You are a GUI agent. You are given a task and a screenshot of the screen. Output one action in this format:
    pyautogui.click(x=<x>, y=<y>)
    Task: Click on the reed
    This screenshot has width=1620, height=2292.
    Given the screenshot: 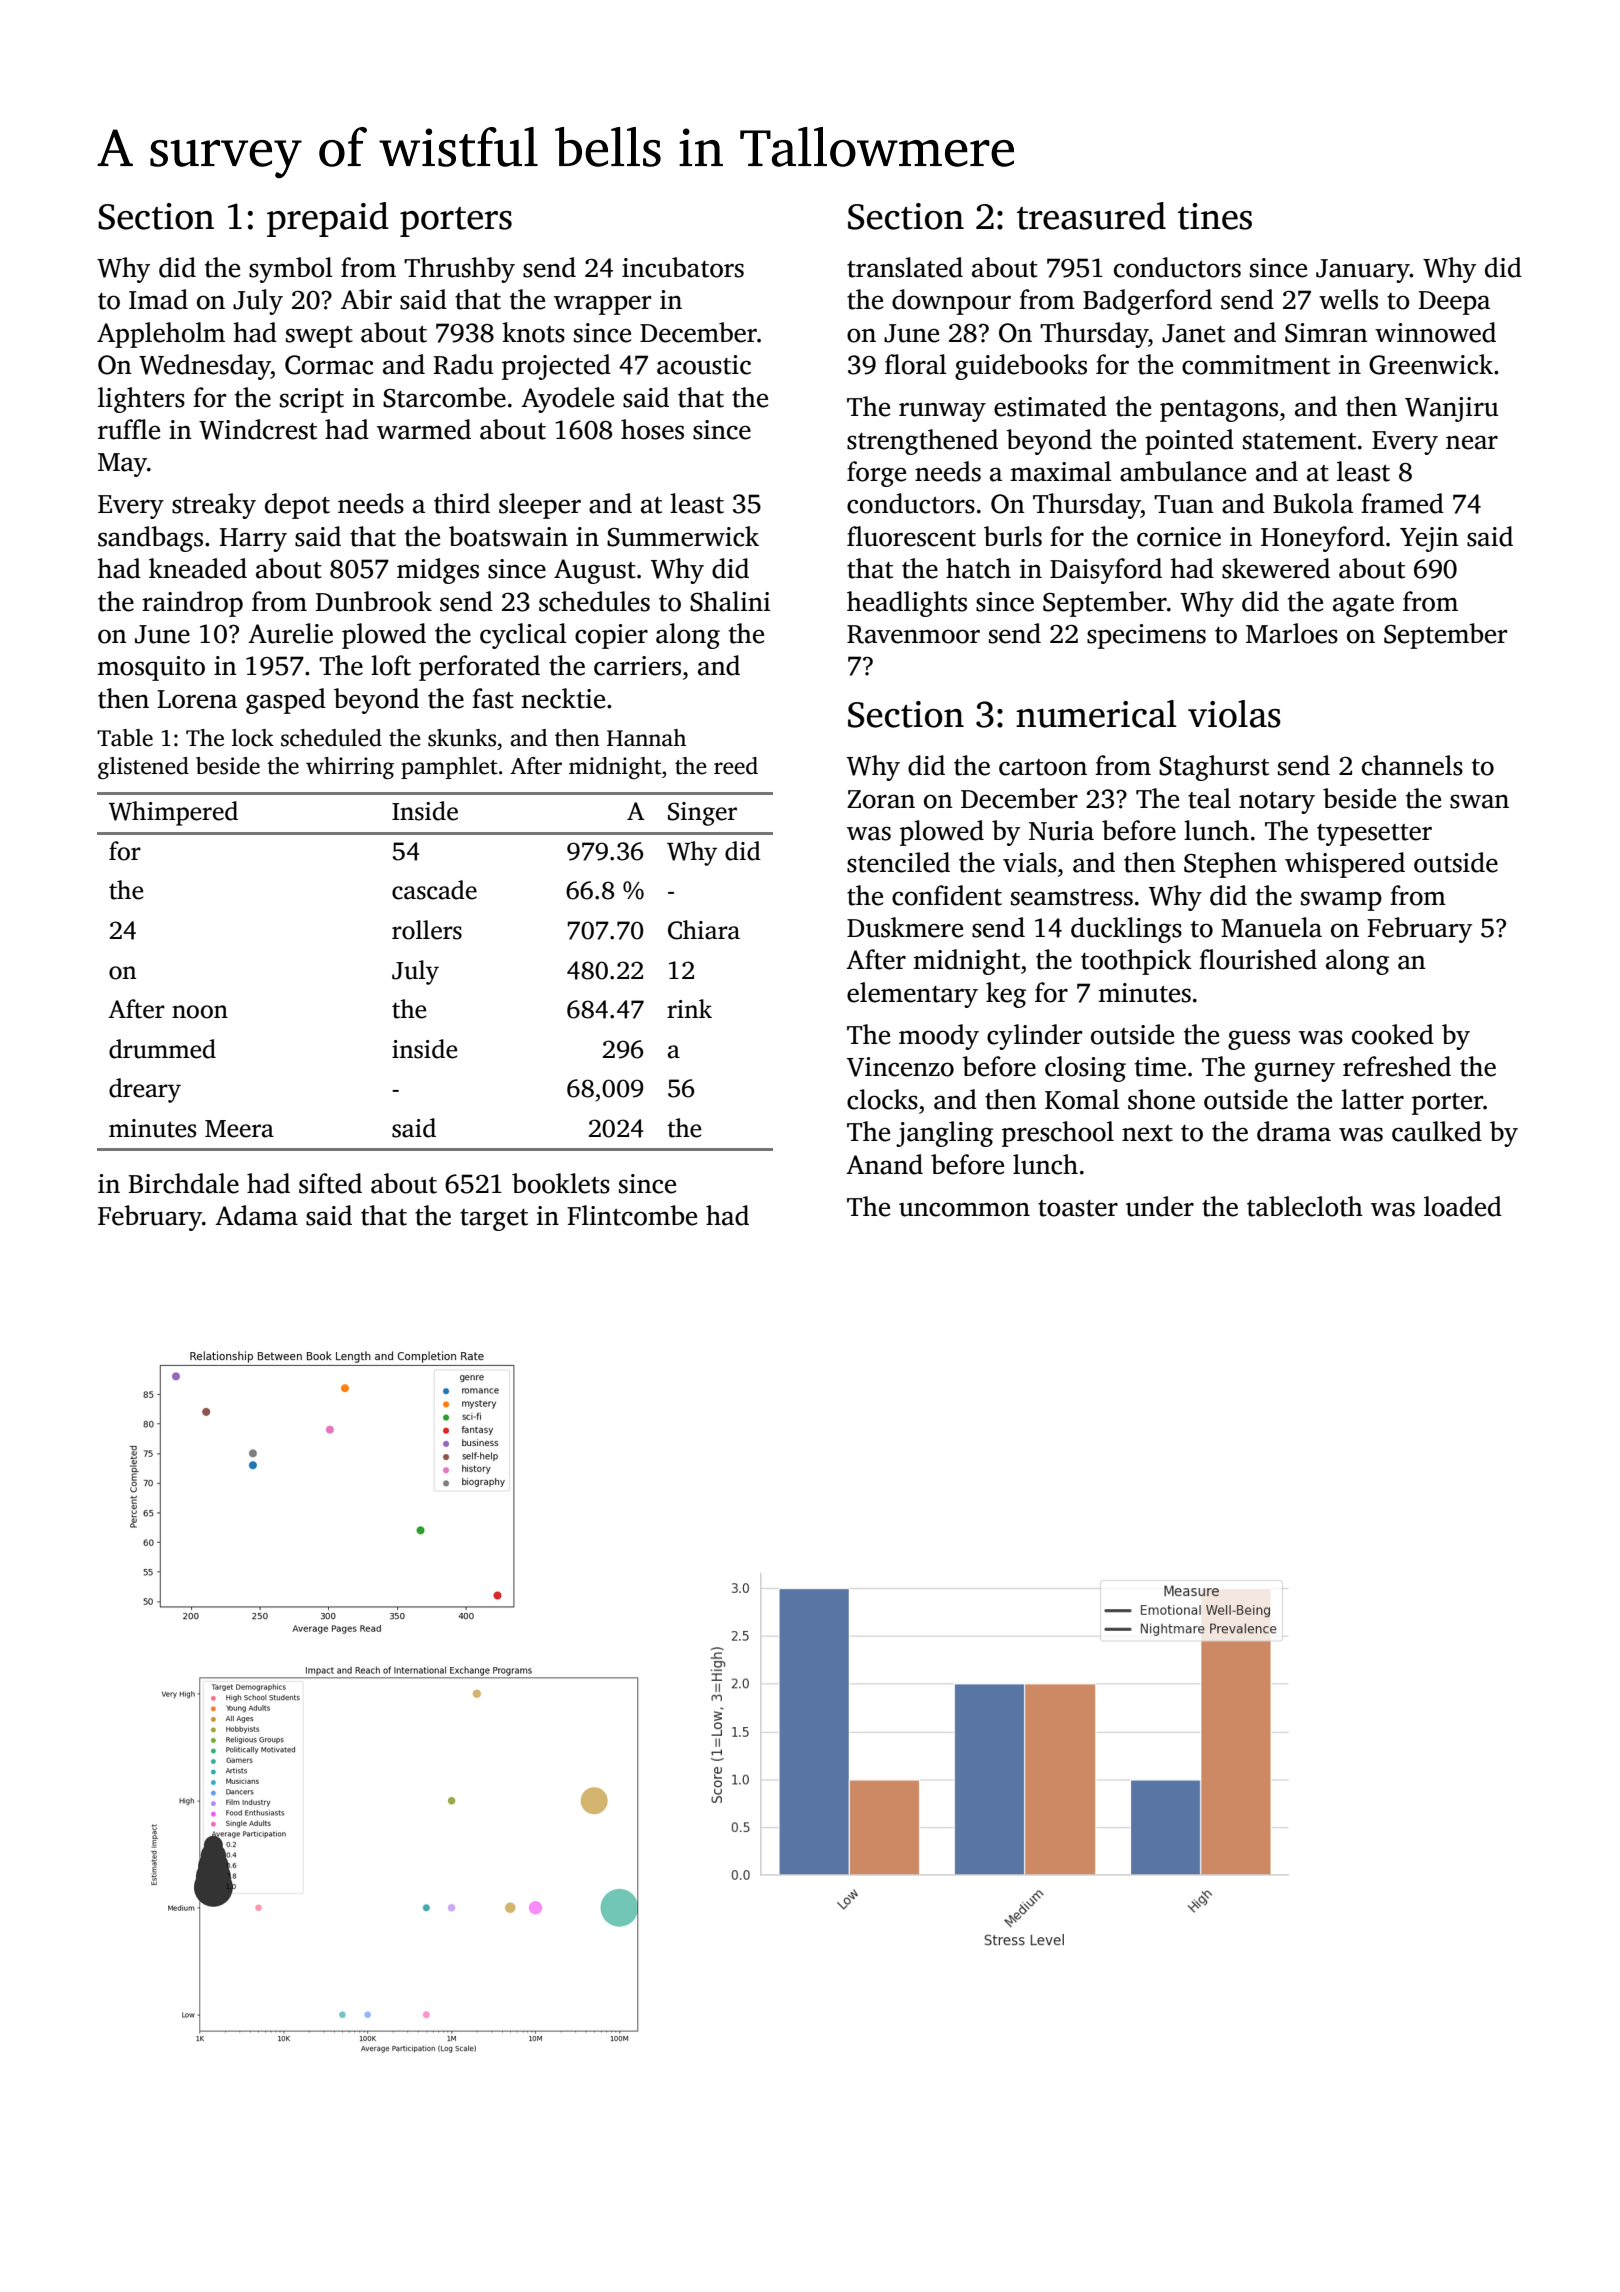 What is the action you would take?
    pyautogui.click(x=736, y=766)
